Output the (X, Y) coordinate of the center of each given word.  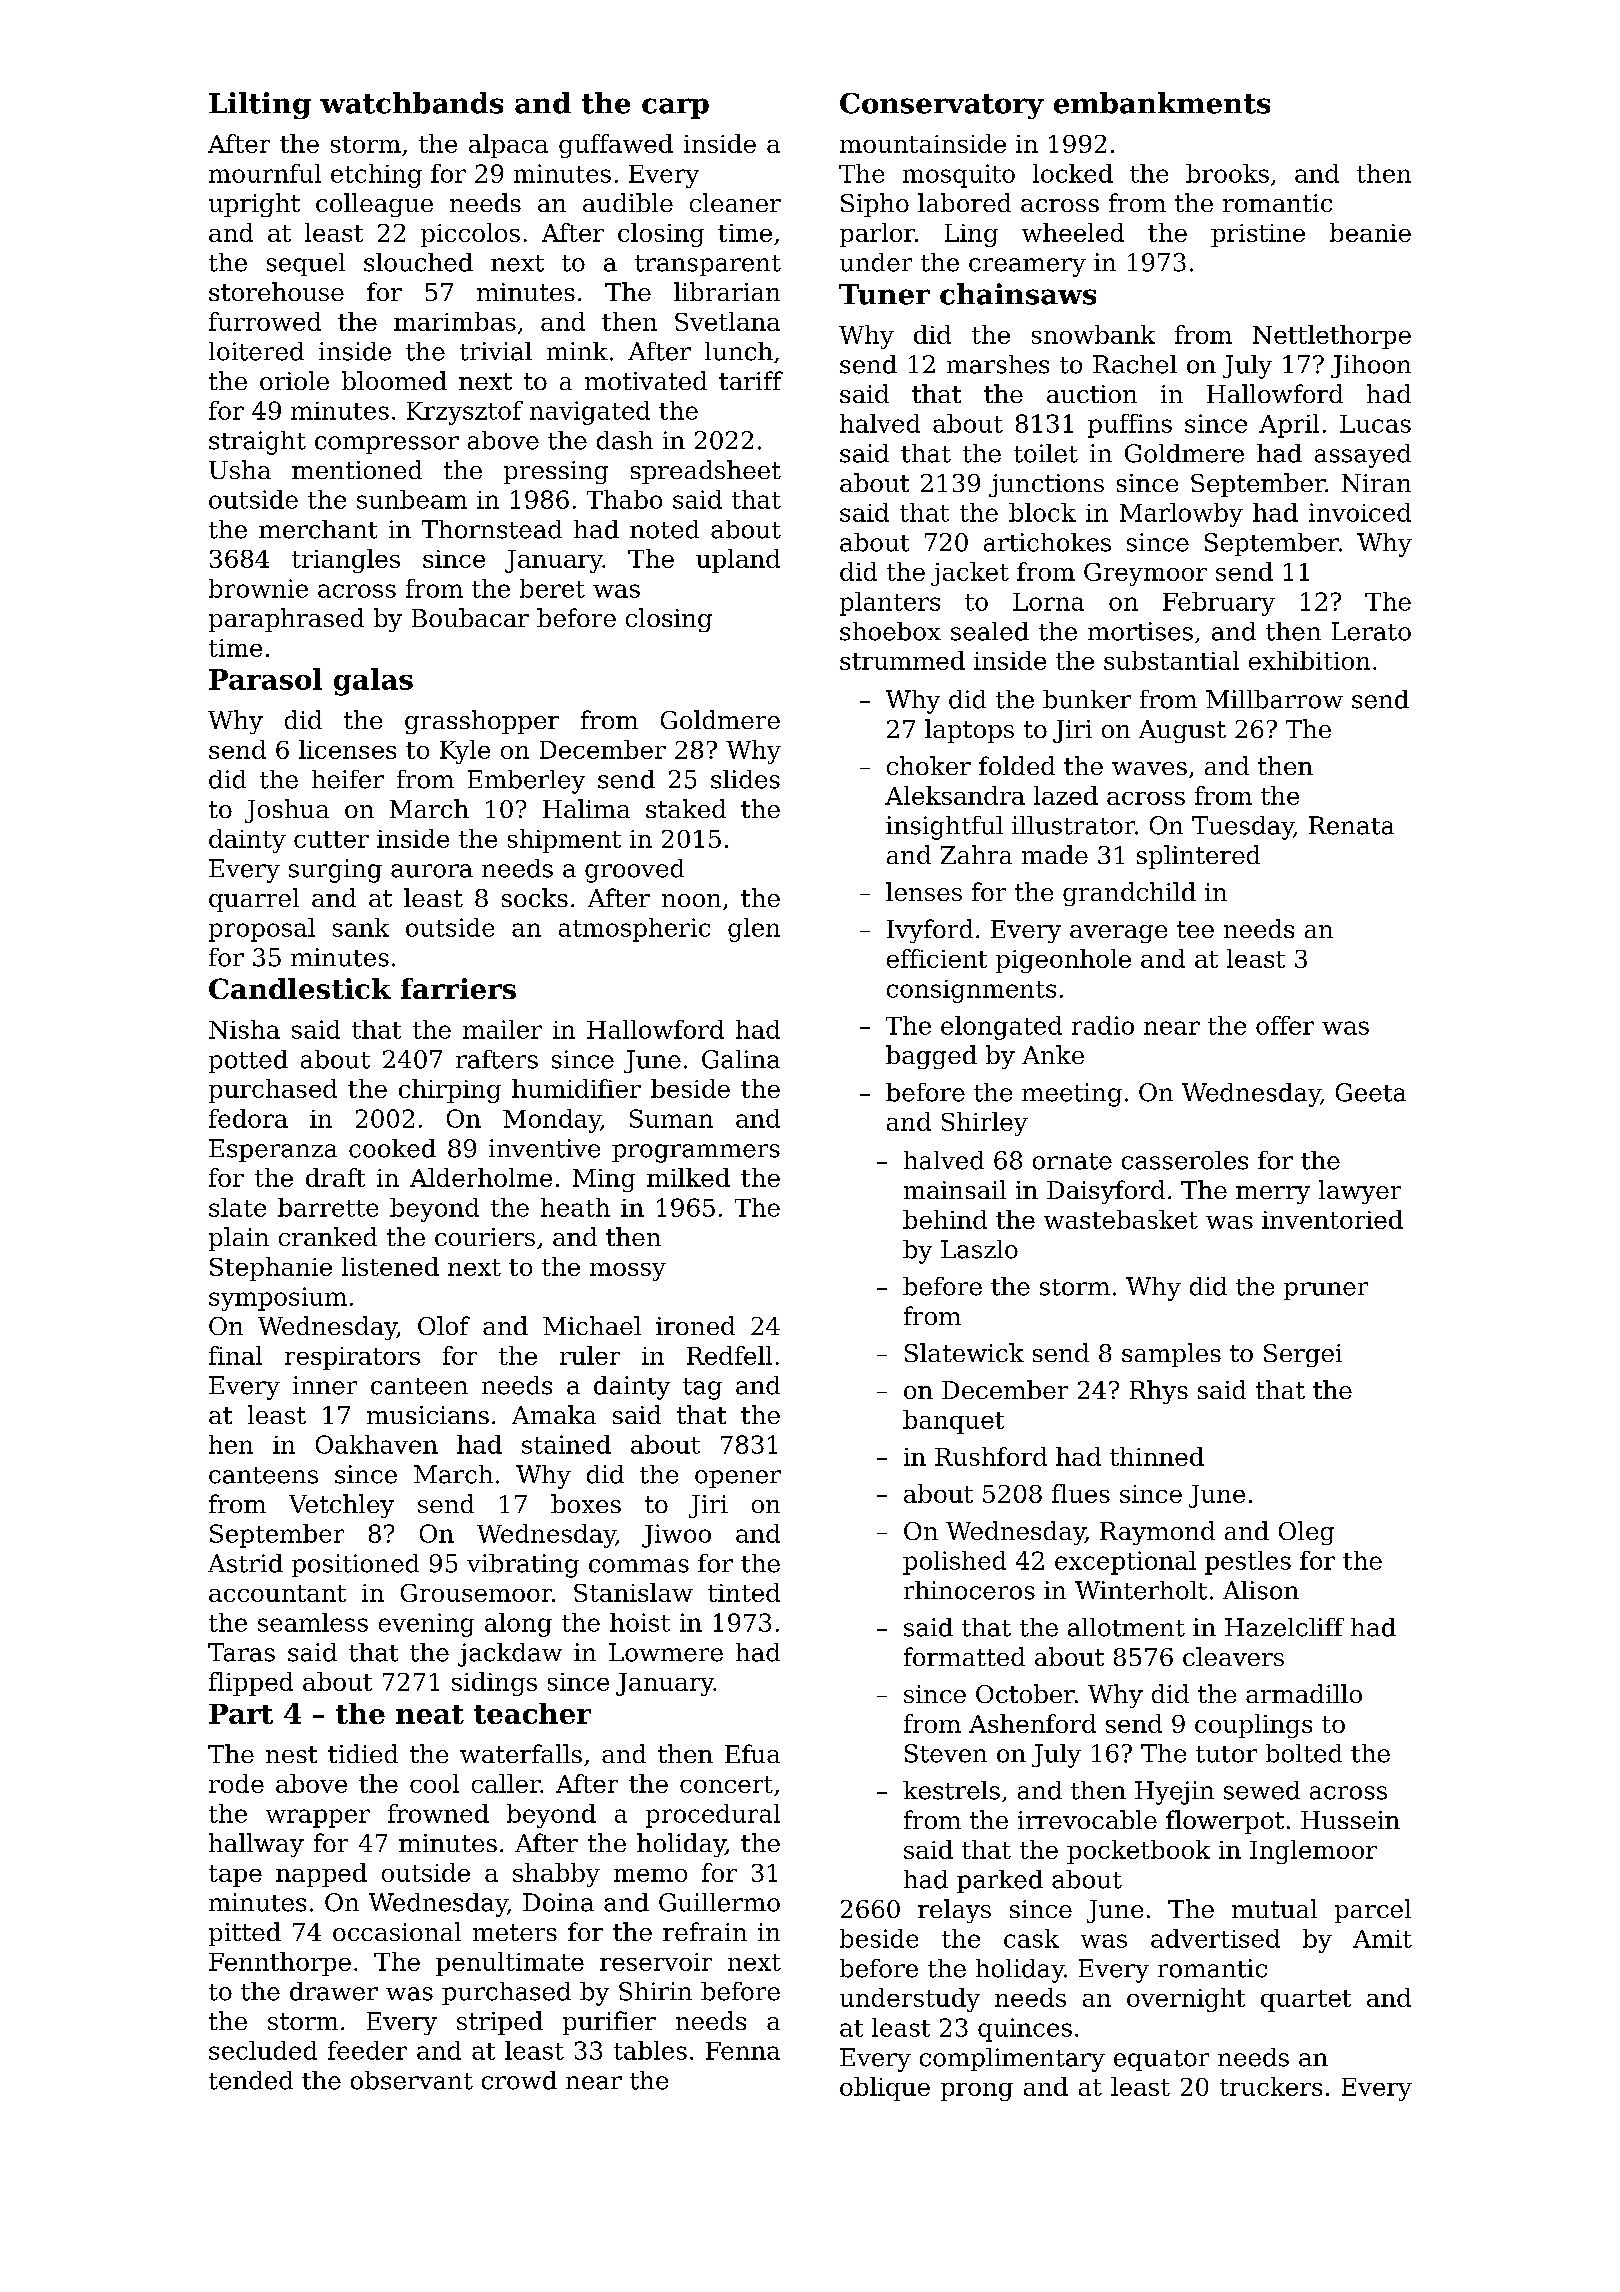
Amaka (554, 1414)
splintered (1198, 857)
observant (412, 2080)
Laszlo (979, 1249)
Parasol (265, 679)
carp (675, 108)
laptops (969, 731)
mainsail (955, 1189)
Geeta (1371, 1092)
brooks (1227, 173)
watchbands (411, 103)
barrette (328, 1207)
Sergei (1303, 1355)
